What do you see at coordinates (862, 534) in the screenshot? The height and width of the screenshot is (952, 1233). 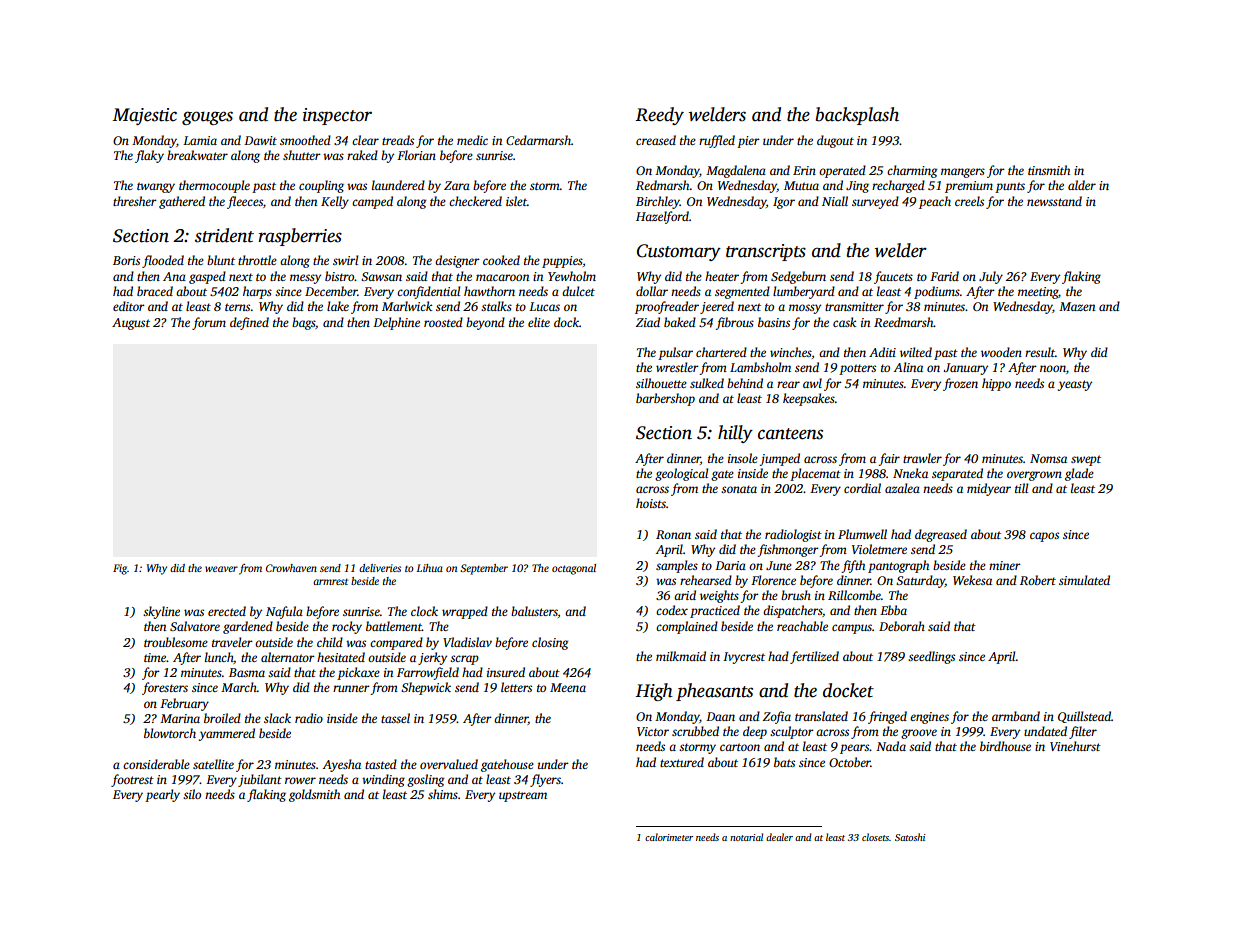 I see `Plumwell` at bounding box center [862, 534].
